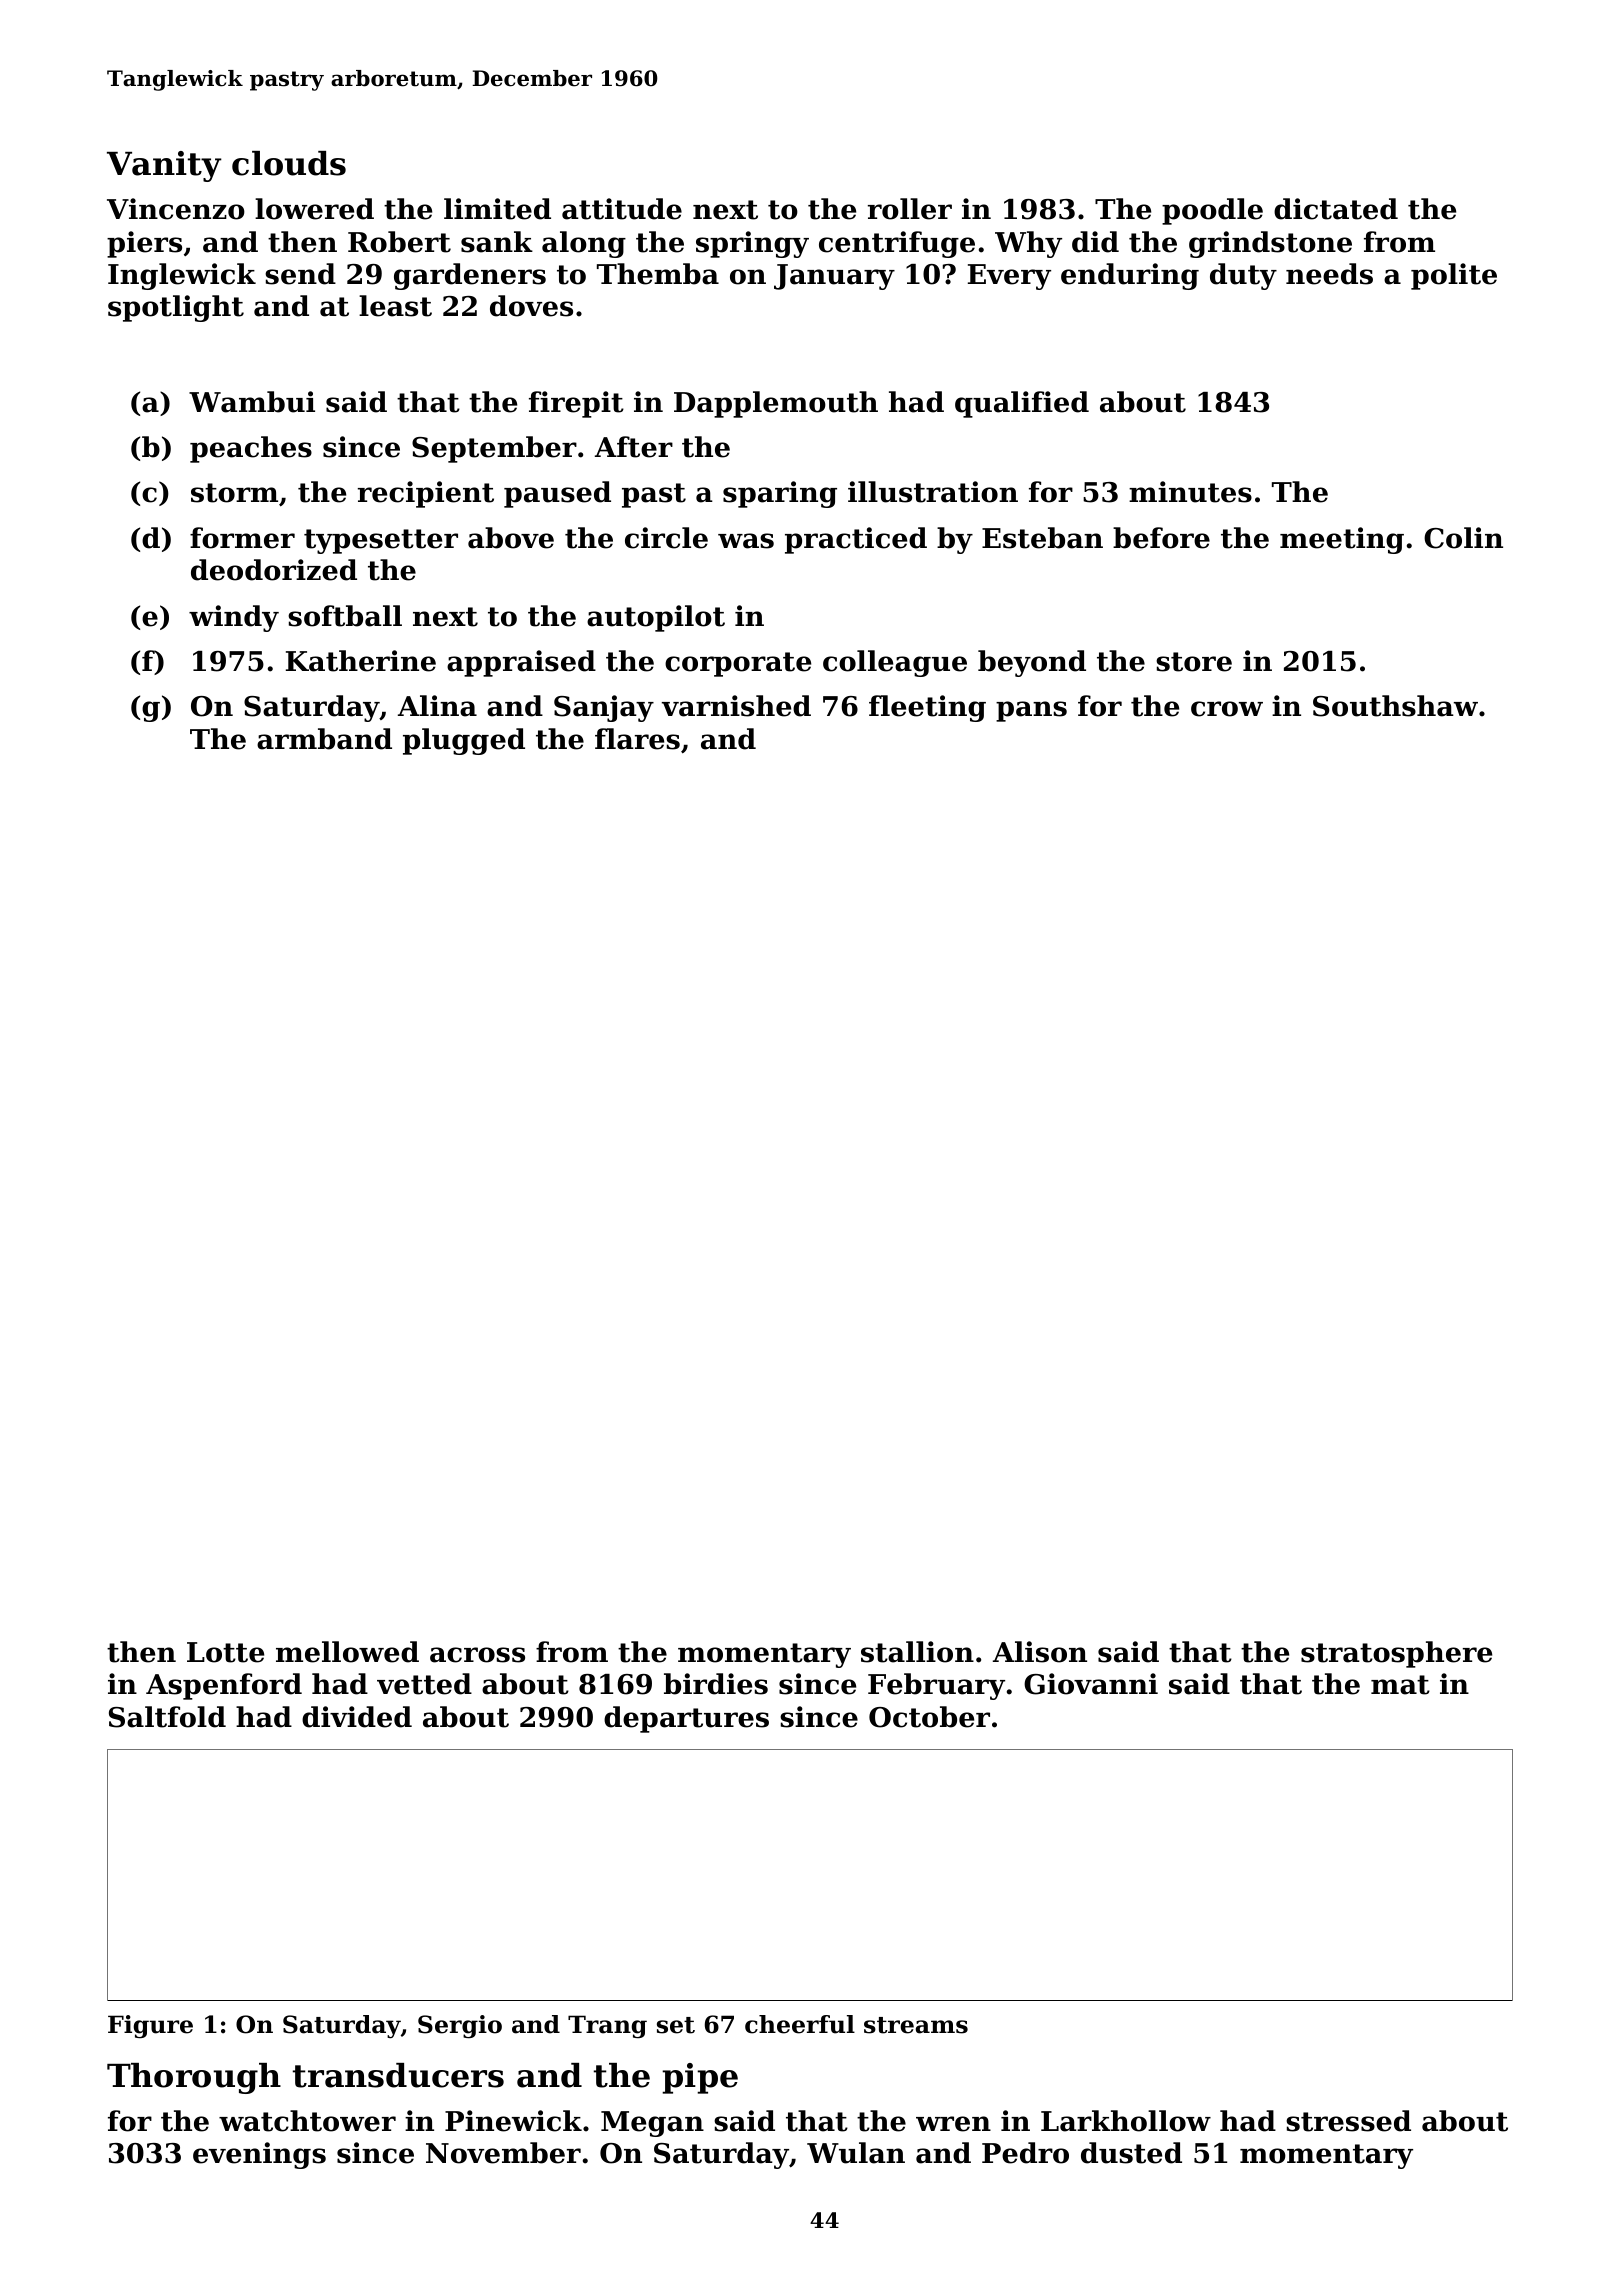  Describe the element at coordinates (656, 618) in the screenshot. I see `autopilot` at that location.
